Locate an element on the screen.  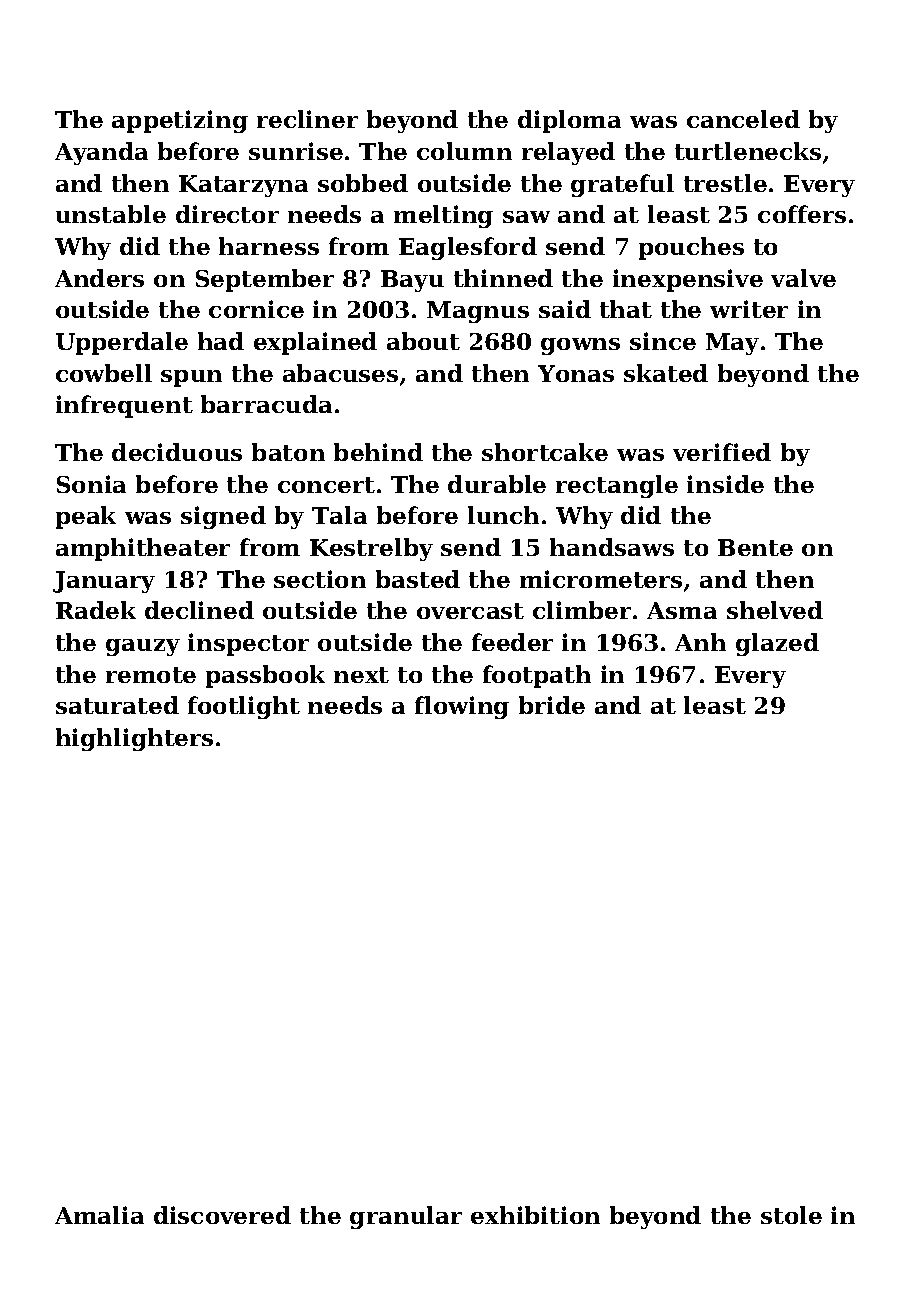
stole is located at coordinates (791, 1215).
